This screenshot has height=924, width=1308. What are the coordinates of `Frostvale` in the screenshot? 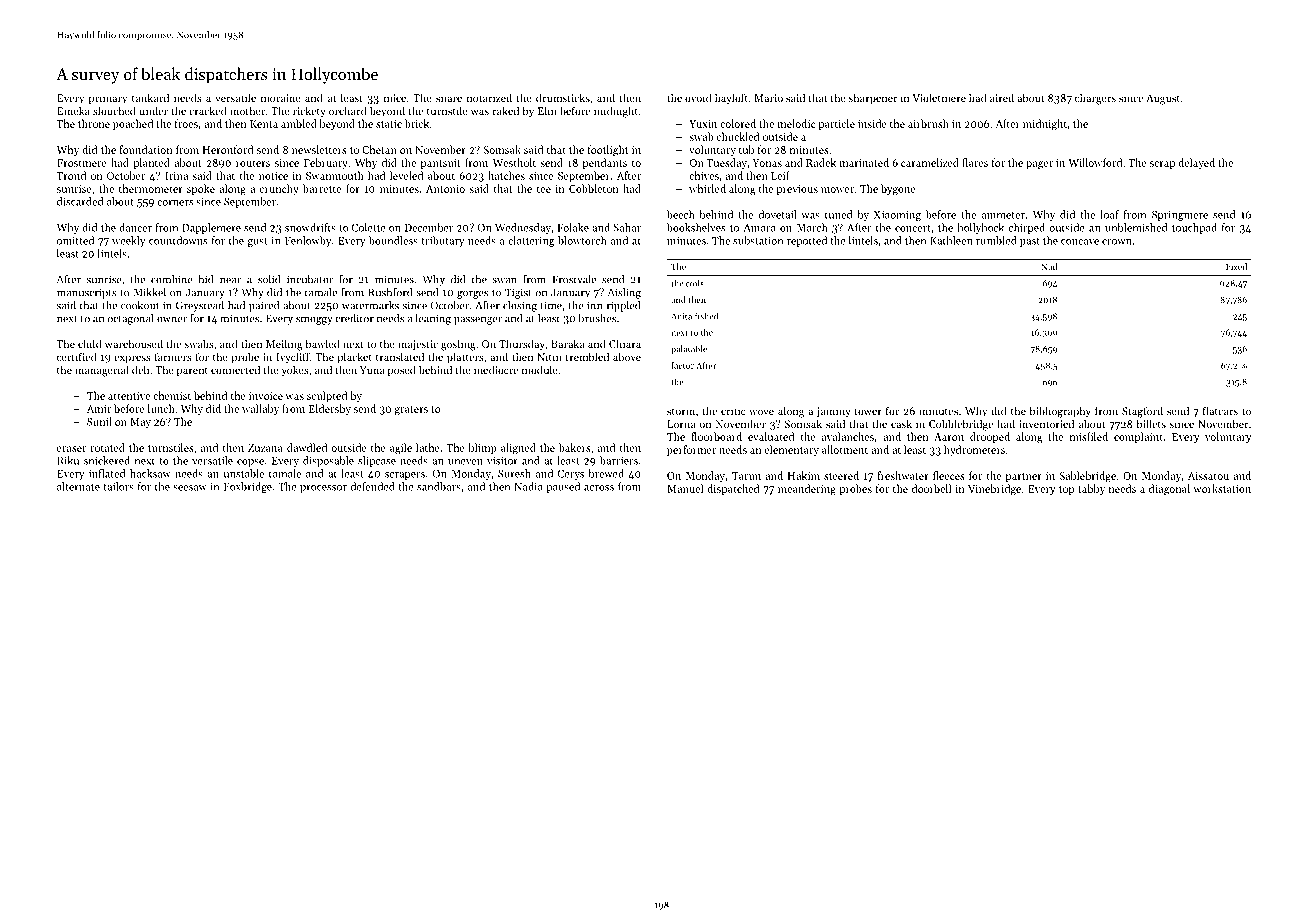 It's located at (574, 279).
